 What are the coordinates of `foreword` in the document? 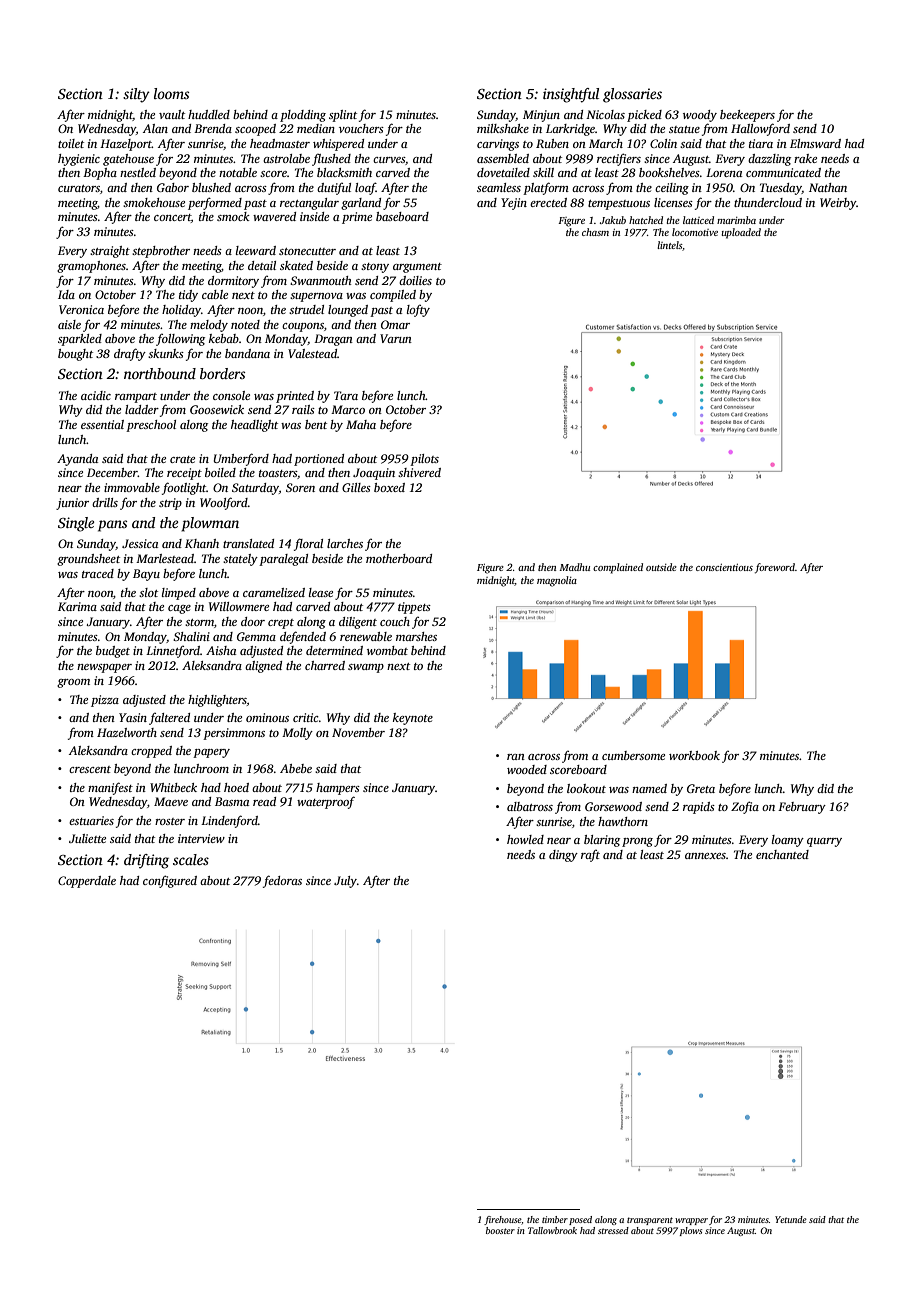 It's located at (775, 568).
